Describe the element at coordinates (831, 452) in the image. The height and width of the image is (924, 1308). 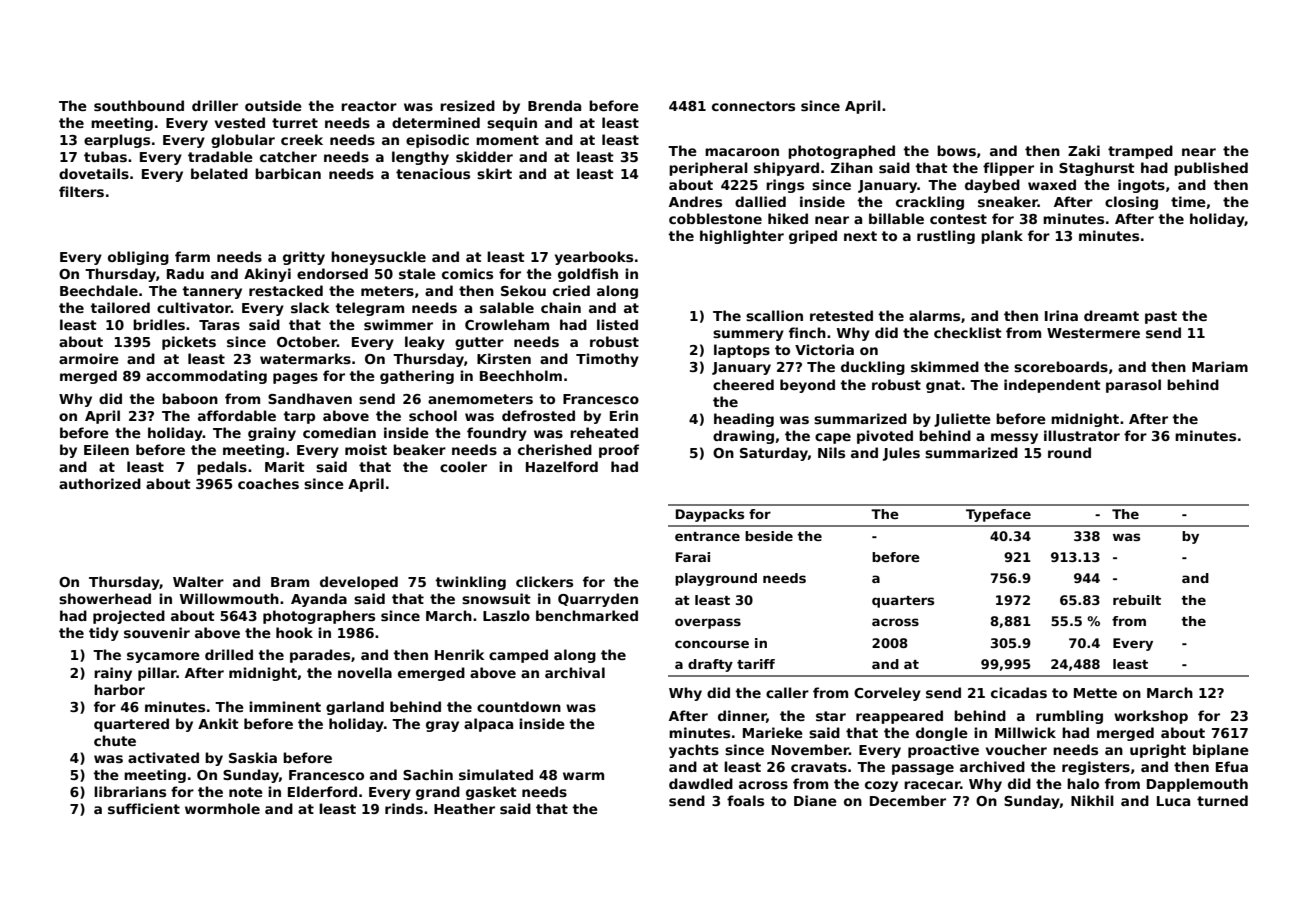
I see `Nils` at that location.
